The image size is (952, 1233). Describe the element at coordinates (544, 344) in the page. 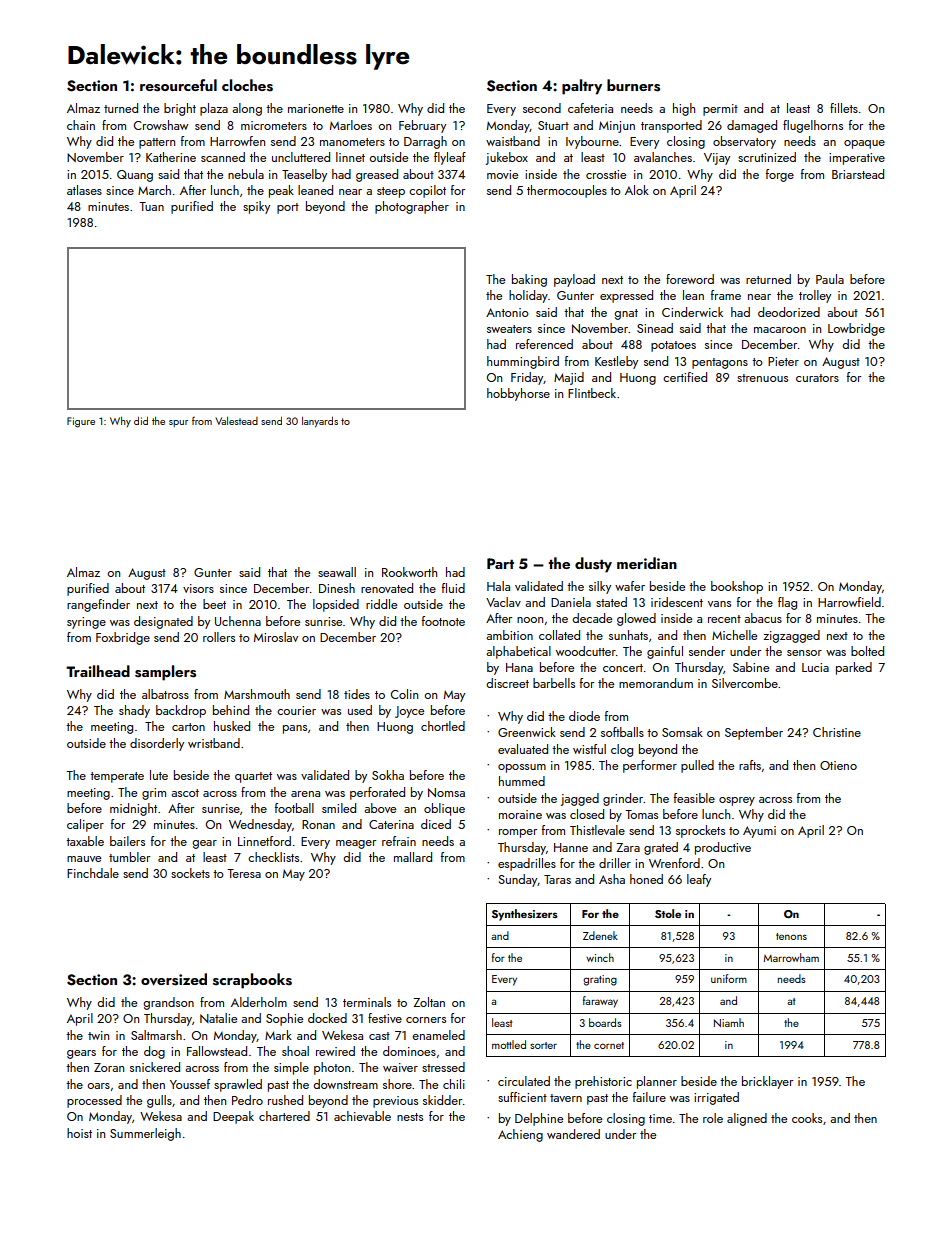

I see `referenced` at that location.
